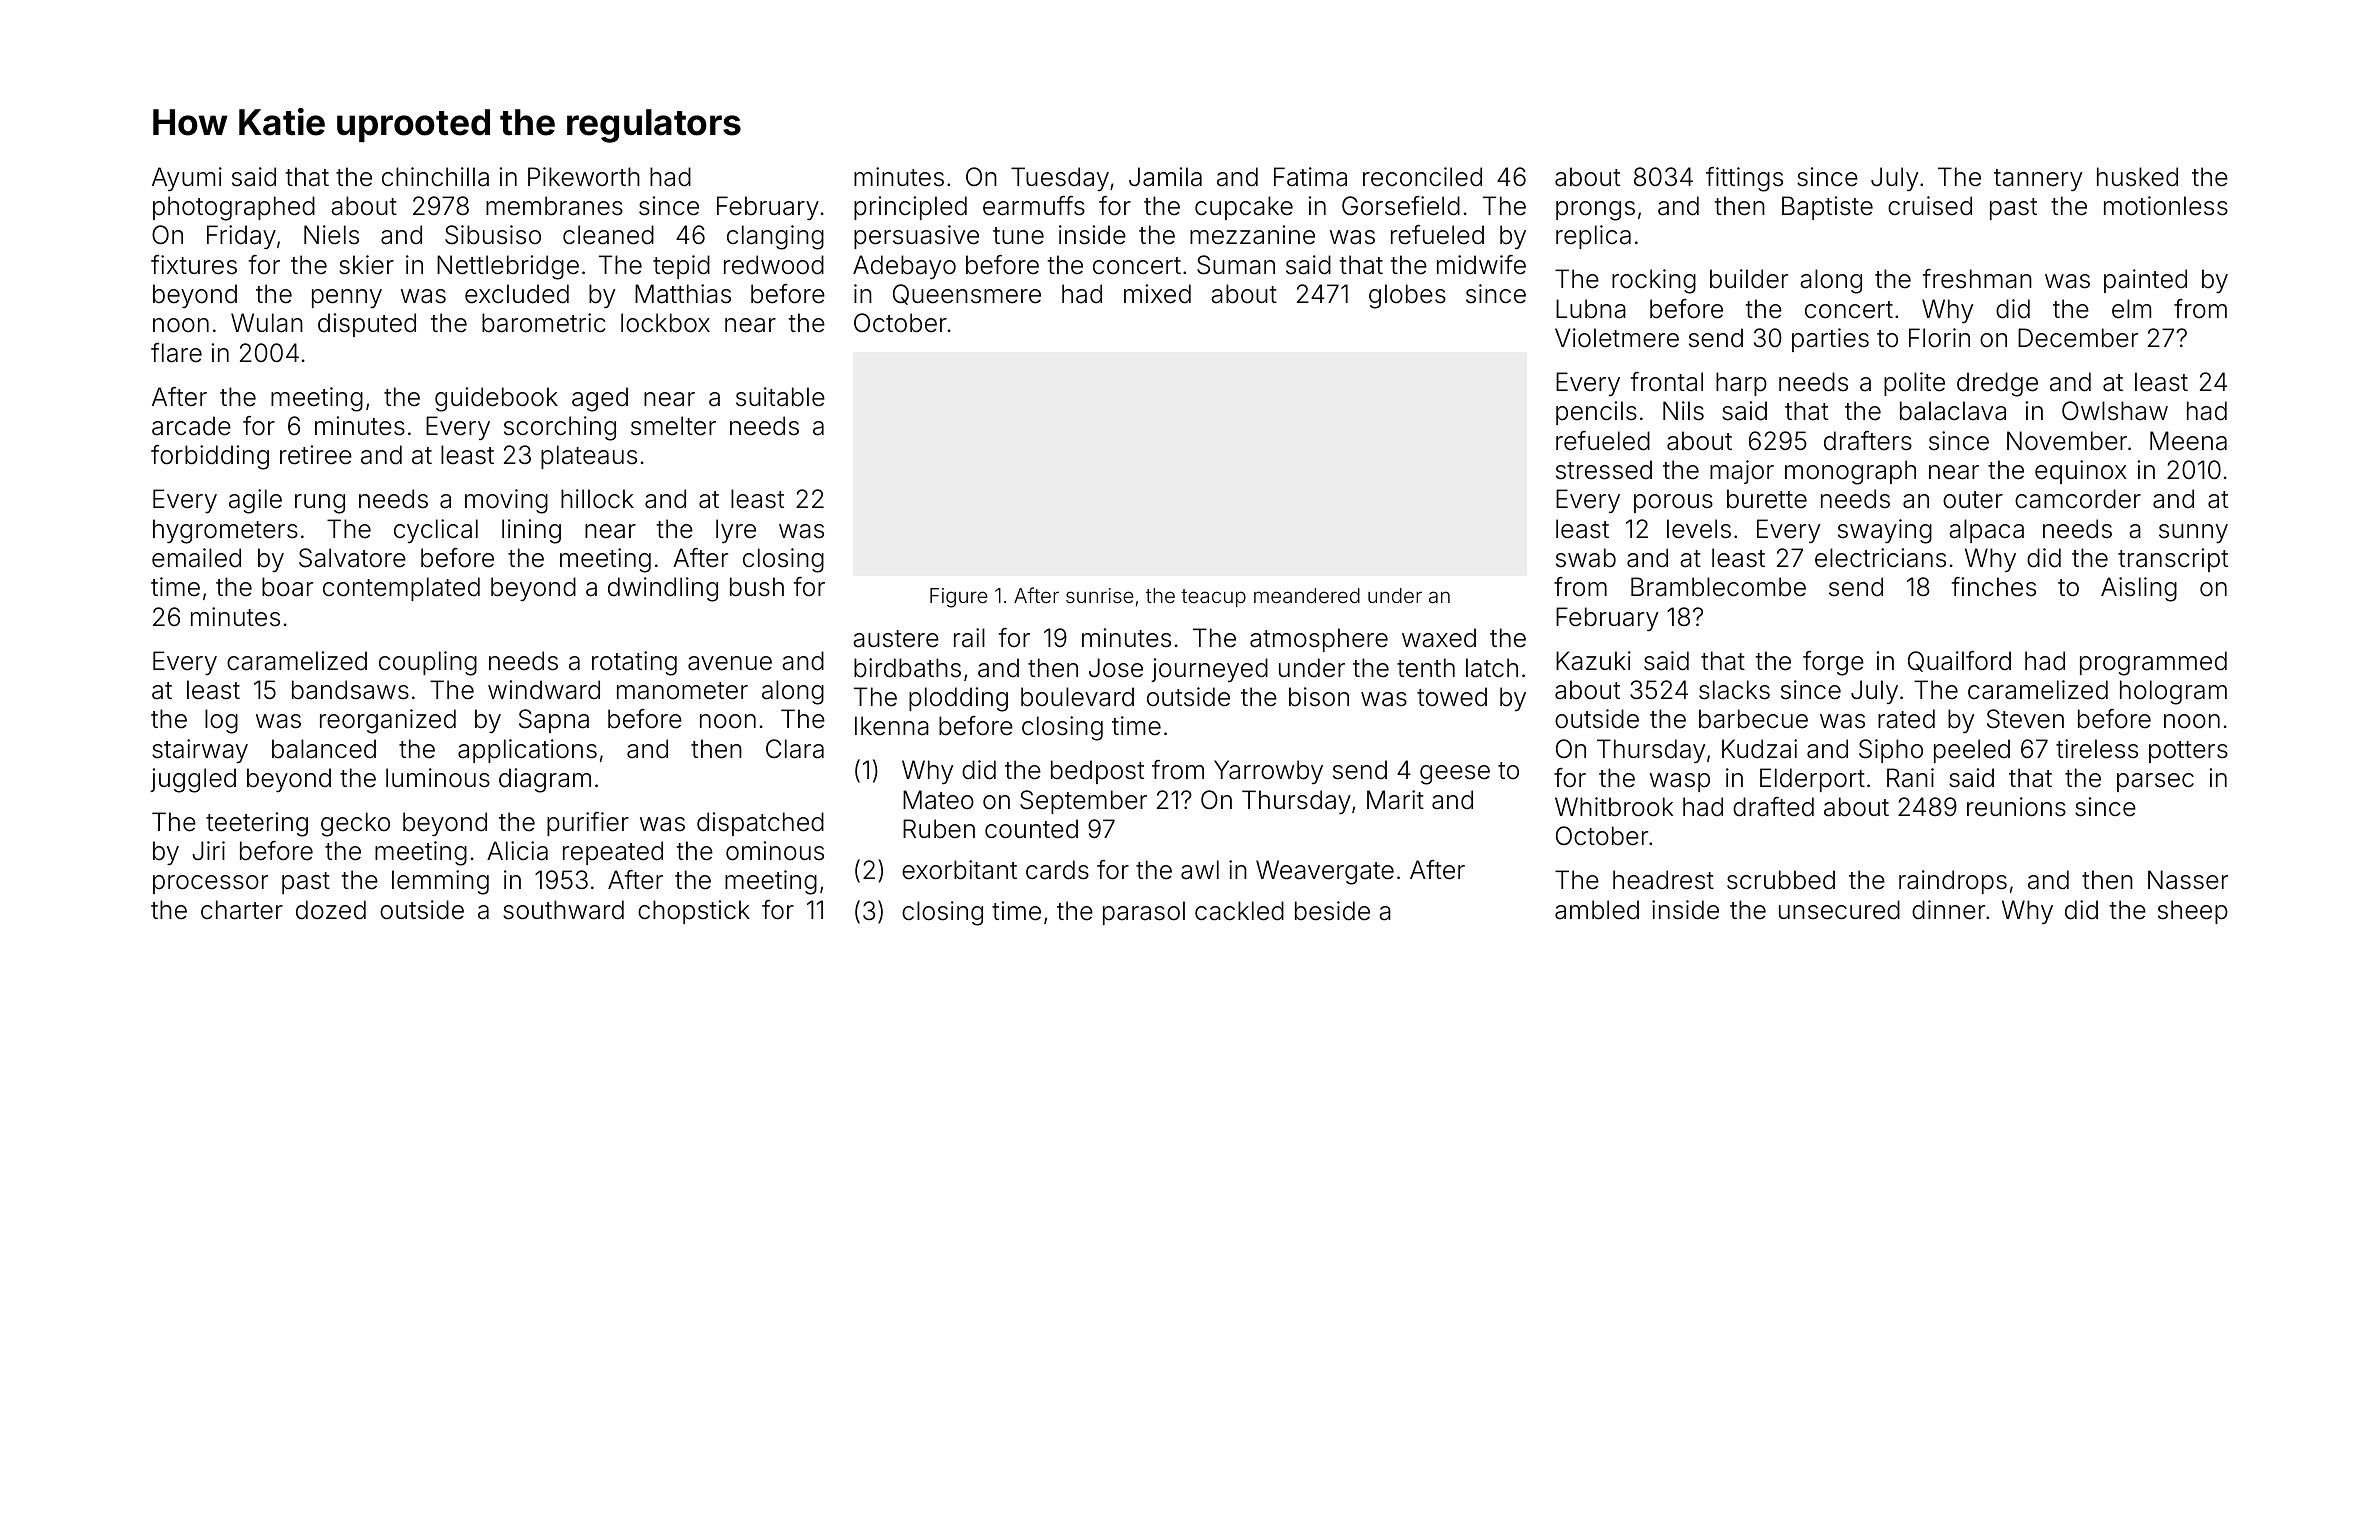 The height and width of the screenshot is (1540, 2380). What do you see at coordinates (910, 208) in the screenshot?
I see `principled` at bounding box center [910, 208].
